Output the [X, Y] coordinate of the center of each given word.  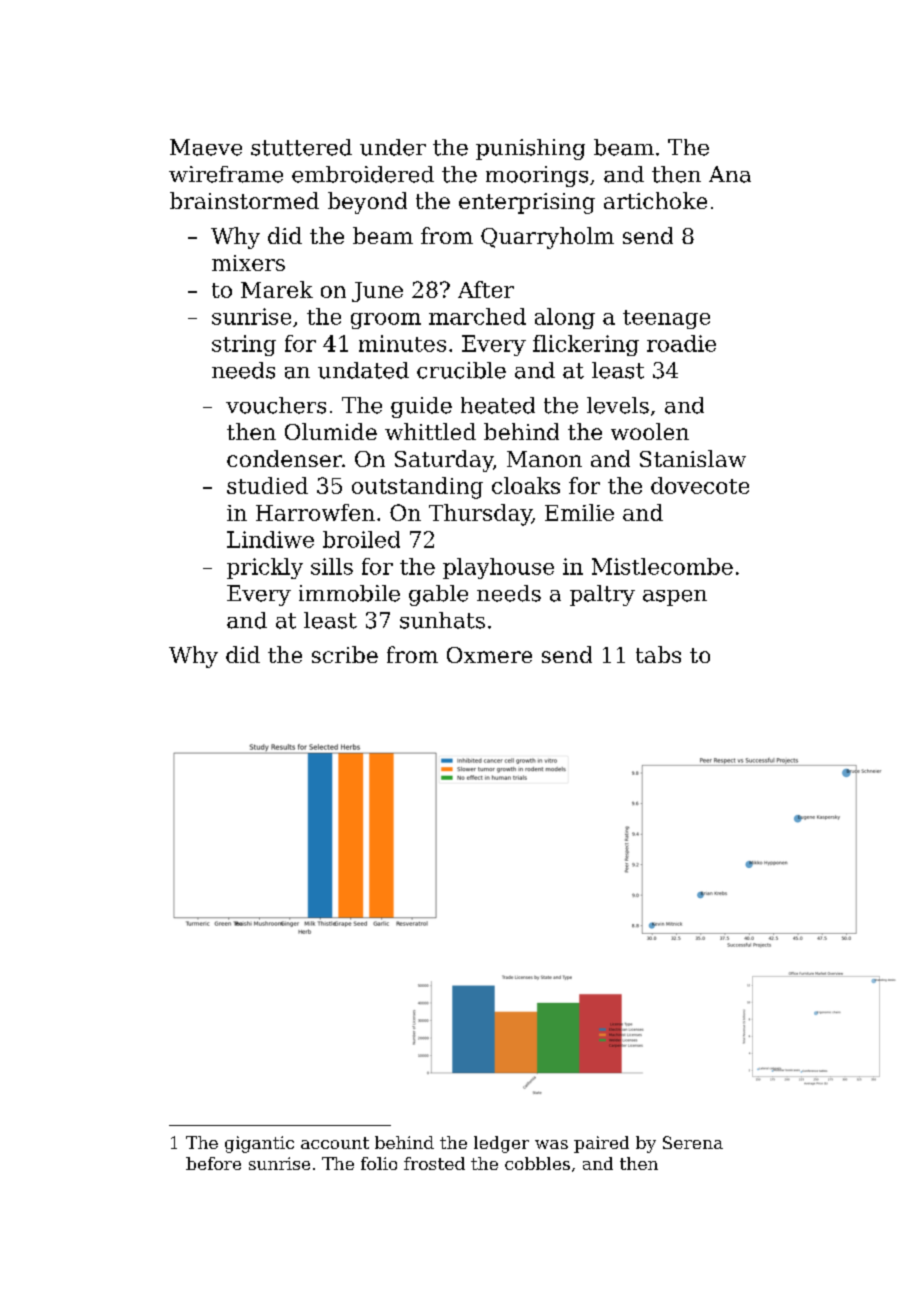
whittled [430, 431]
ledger [501, 1144]
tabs [658, 654]
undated [363, 370]
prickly [265, 568]
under [393, 147]
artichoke [655, 200]
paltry [602, 595]
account [335, 1143]
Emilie [579, 512]
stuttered [301, 147]
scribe [345, 654]
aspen [675, 598]
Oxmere [489, 655]
